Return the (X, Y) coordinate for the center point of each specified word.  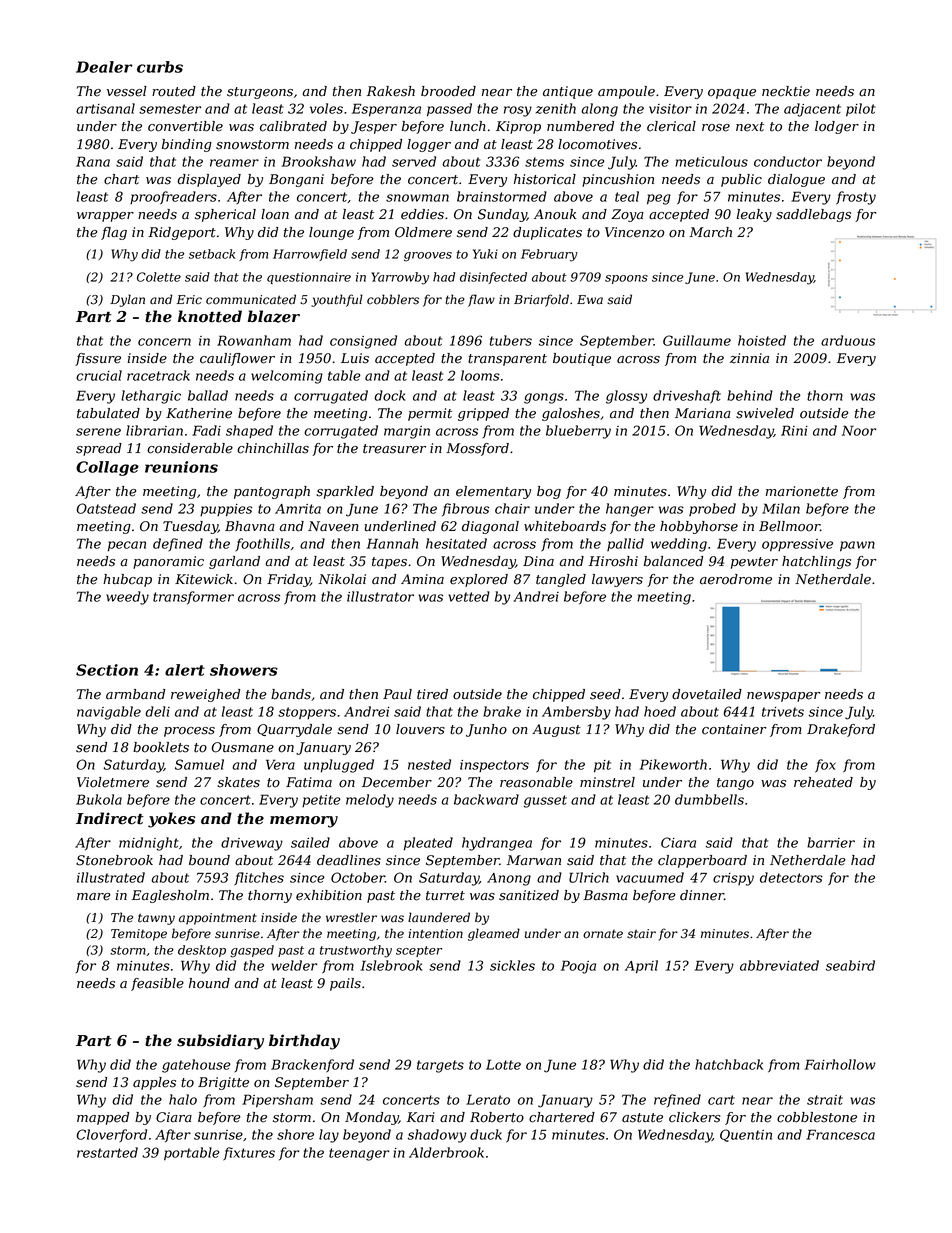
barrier (831, 842)
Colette (159, 277)
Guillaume (697, 340)
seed (605, 694)
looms (480, 375)
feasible (157, 984)
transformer (193, 598)
